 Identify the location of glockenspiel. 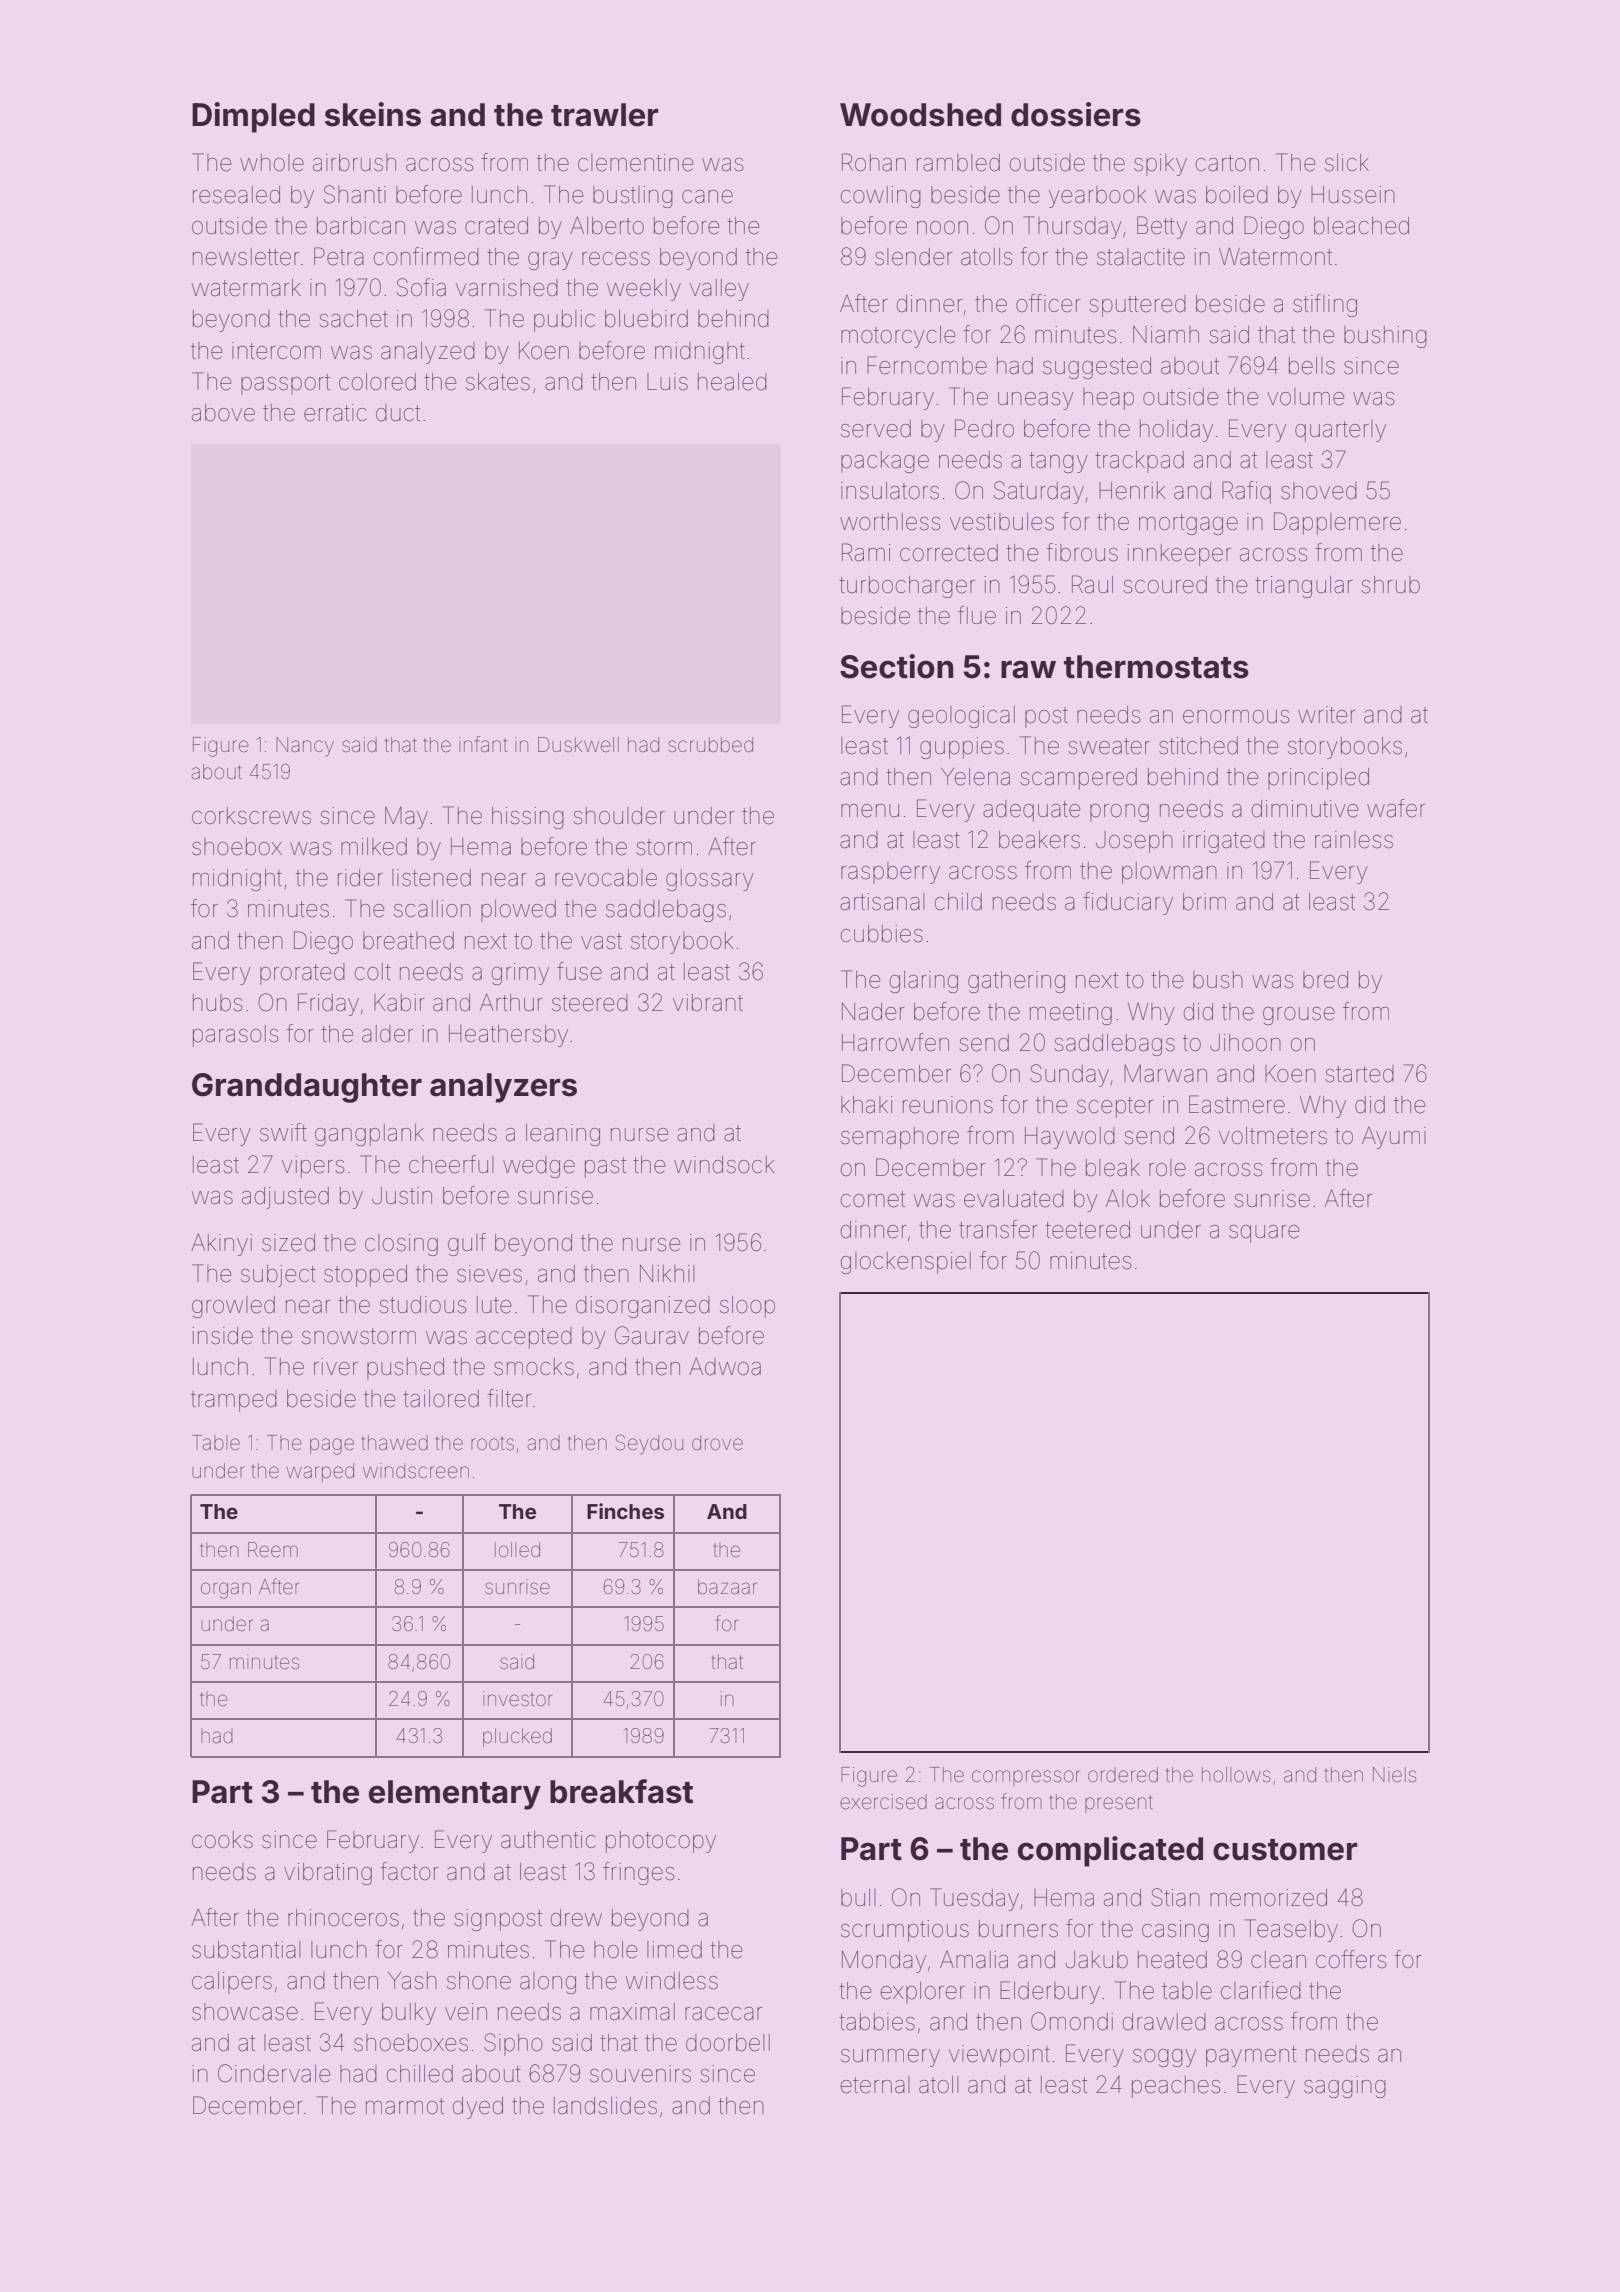
(906, 1263).
